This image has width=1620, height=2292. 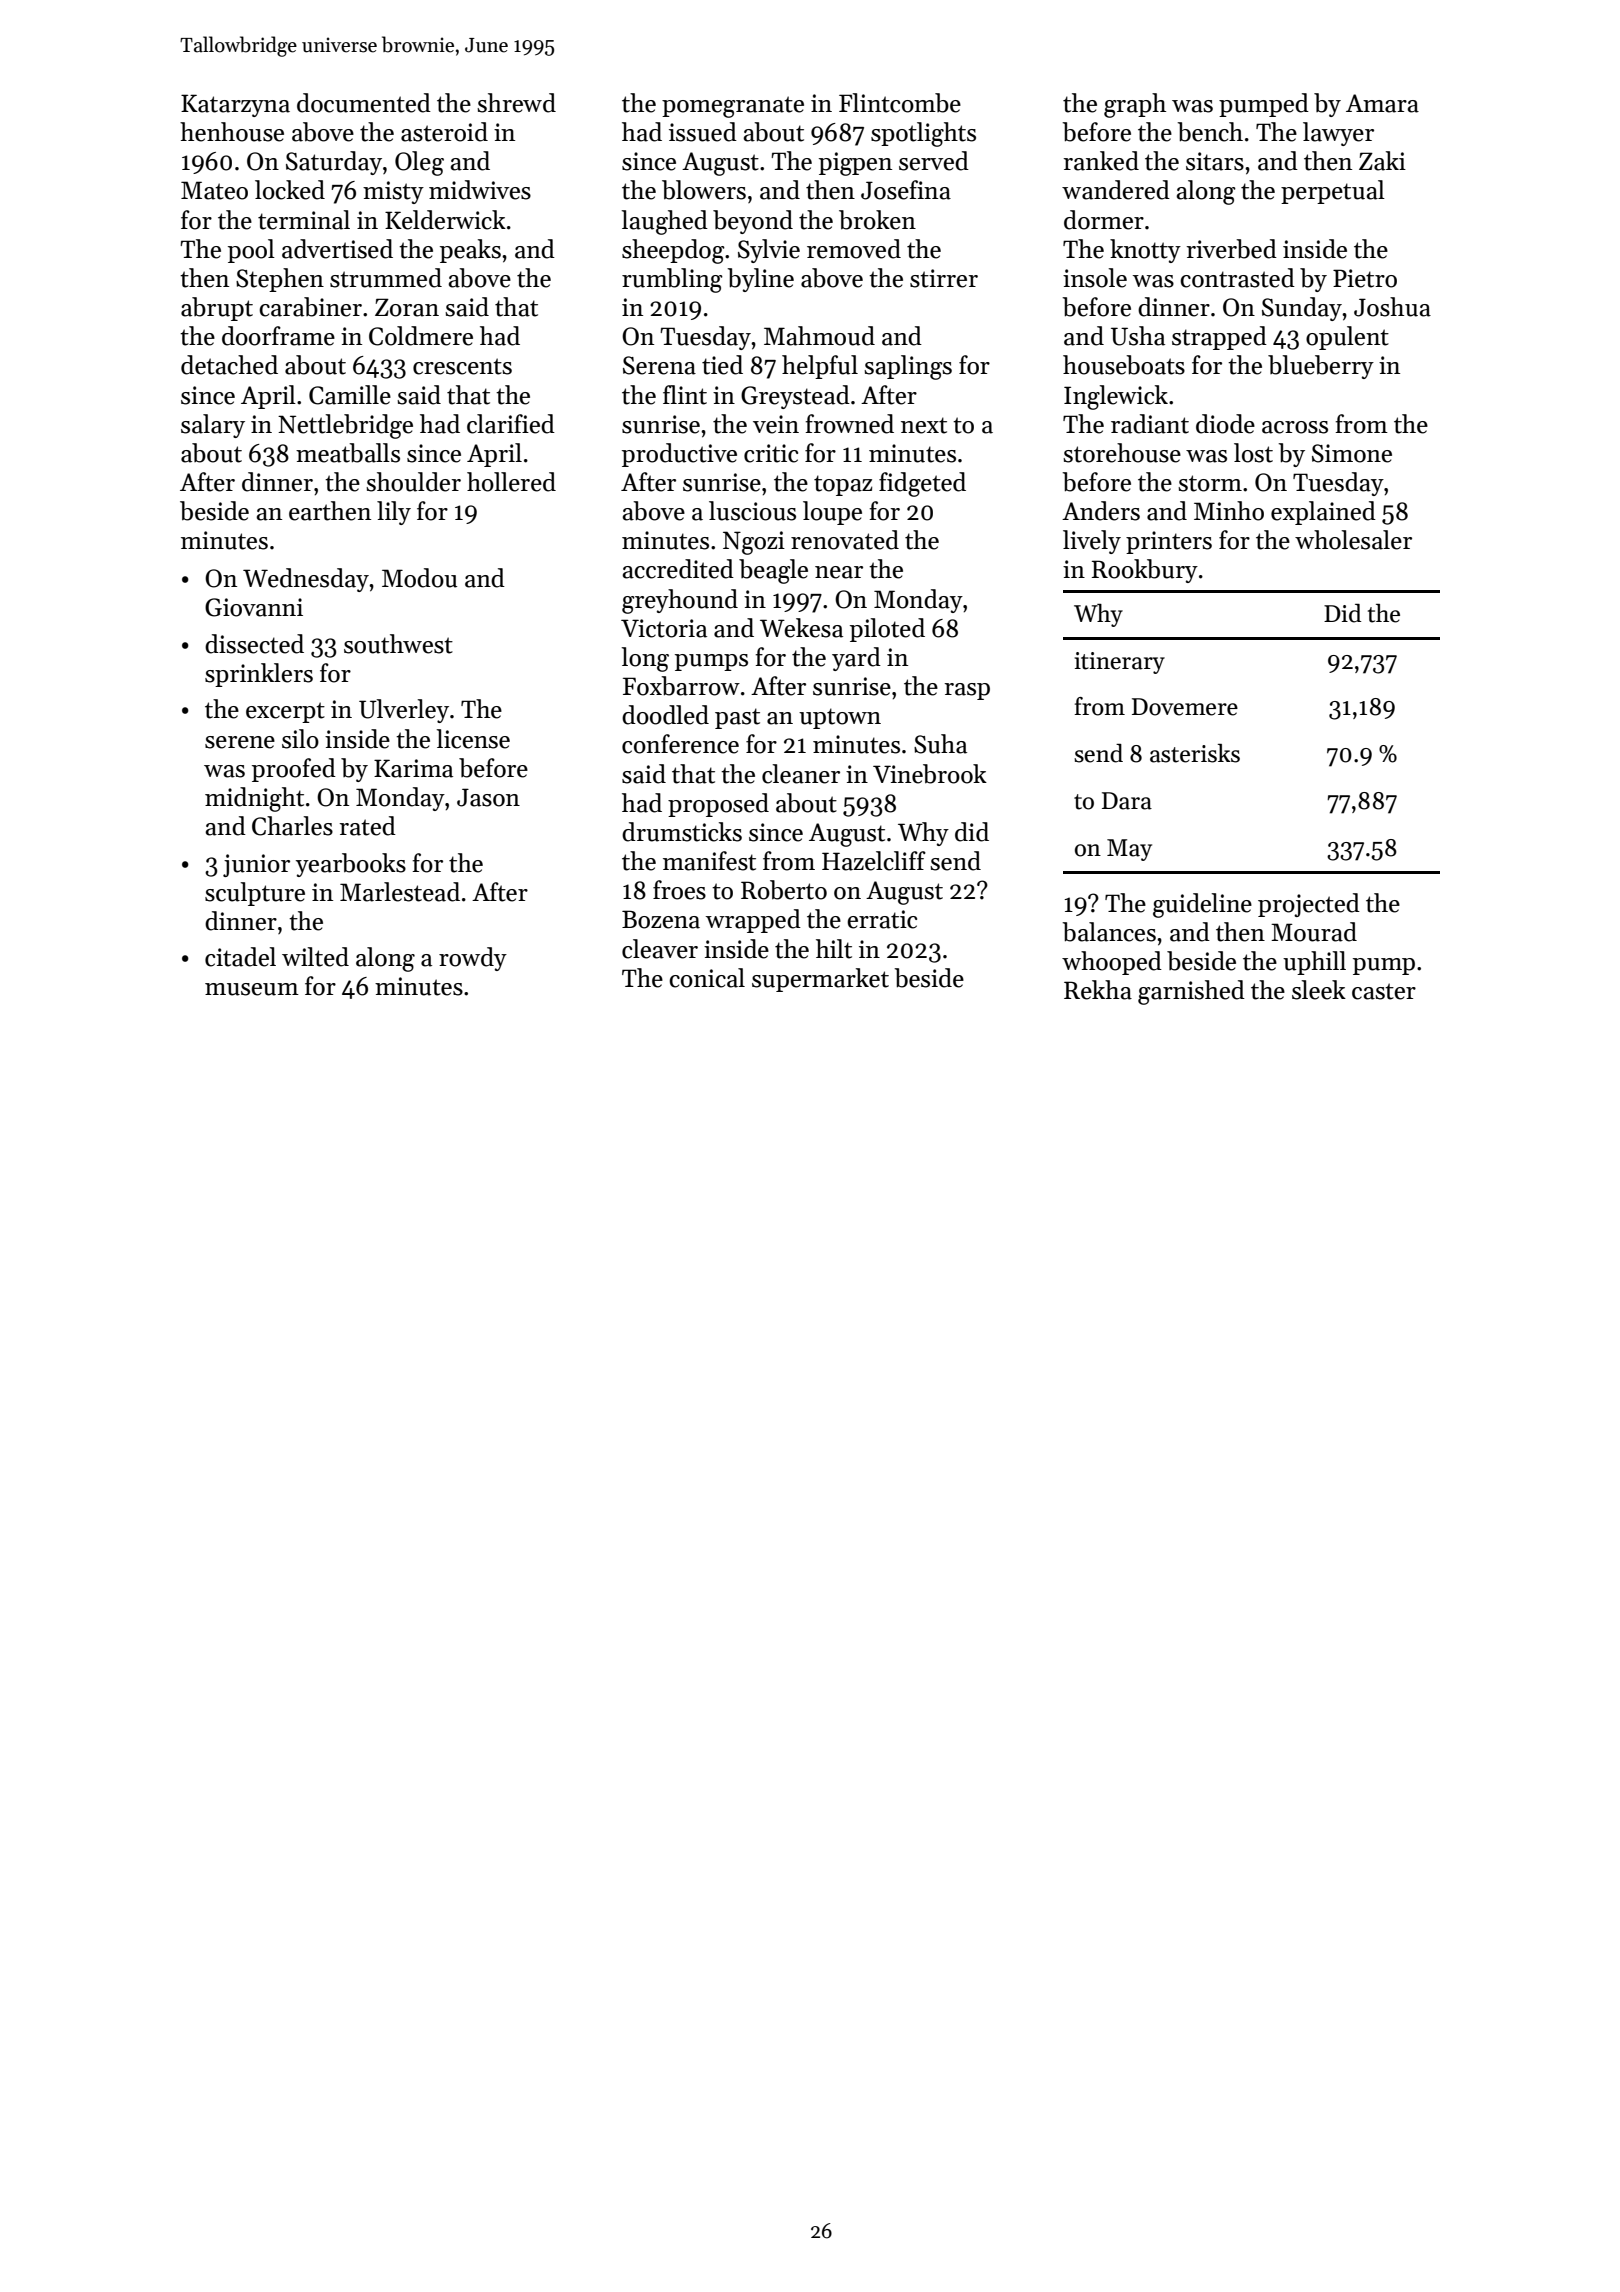 I want to click on blueberry, so click(x=1321, y=367).
